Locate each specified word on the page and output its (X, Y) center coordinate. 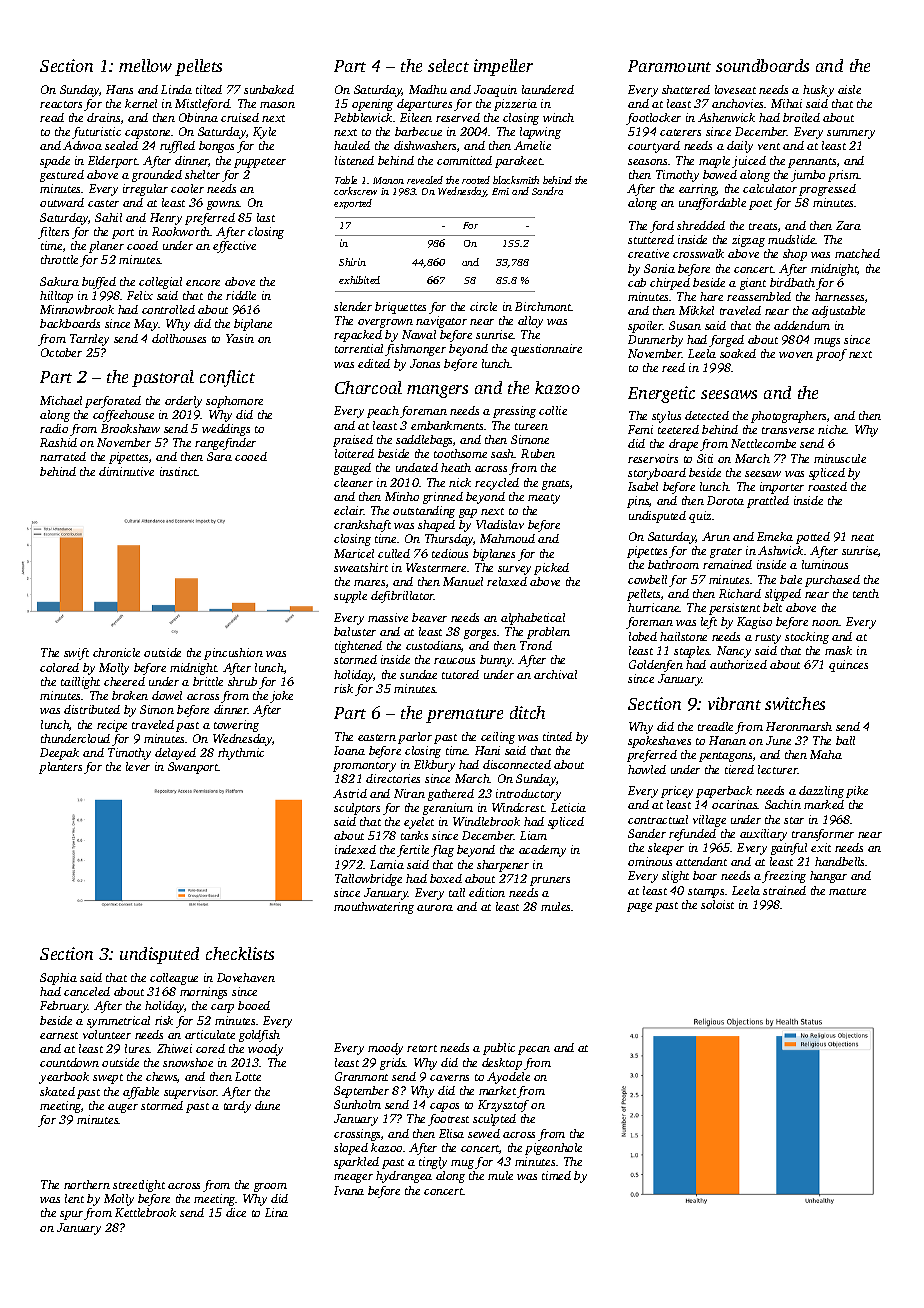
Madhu (428, 89)
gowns (223, 205)
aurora (435, 908)
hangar (828, 877)
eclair (349, 510)
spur (71, 1215)
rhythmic (241, 754)
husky (818, 91)
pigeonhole (553, 1149)
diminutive (126, 471)
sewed (484, 1133)
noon (826, 623)
